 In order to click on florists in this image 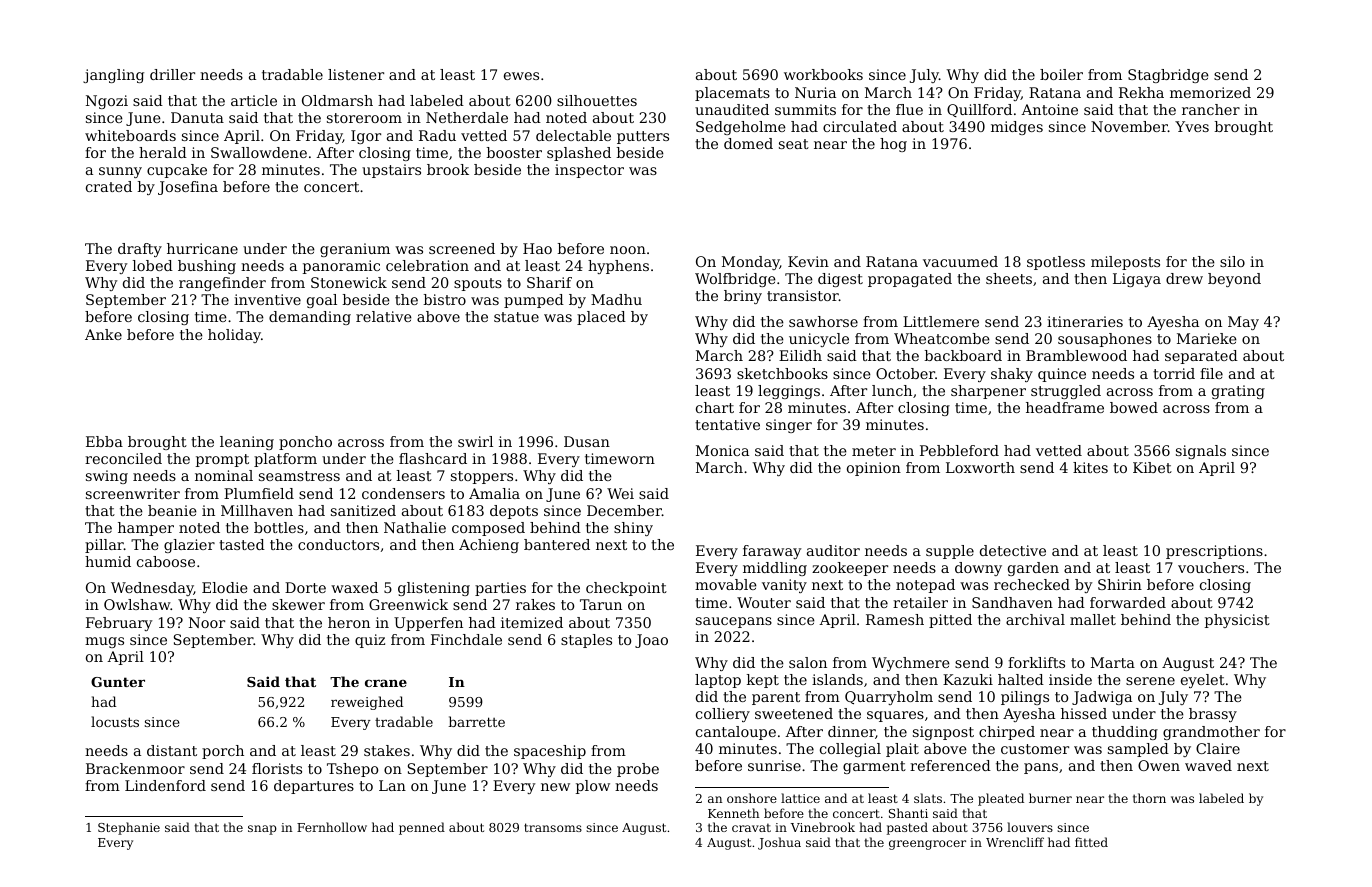, I will do `click(277, 768)`.
